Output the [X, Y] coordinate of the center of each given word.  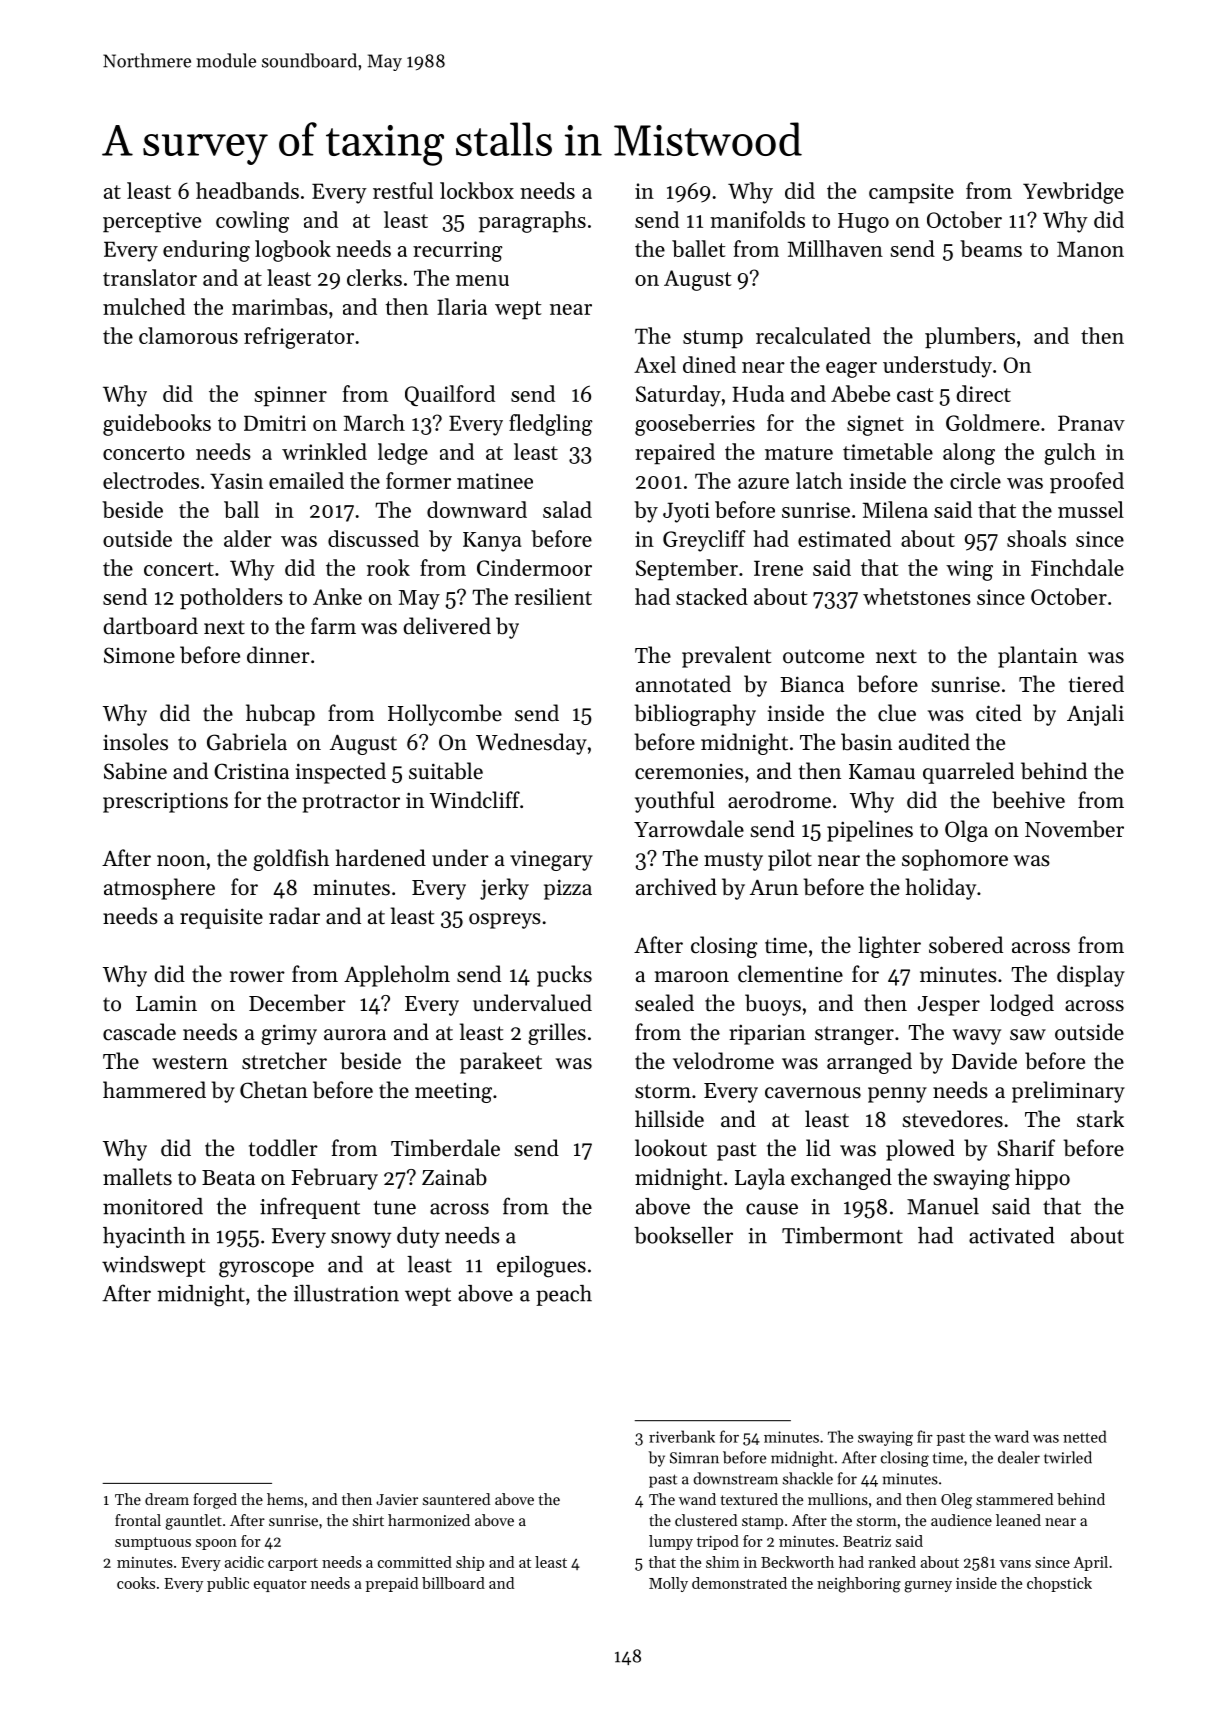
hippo [1042, 1179]
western [190, 1062]
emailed [306, 480]
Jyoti [686, 512]
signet [875, 425]
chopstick [1059, 1584]
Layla [760, 1179]
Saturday [678, 396]
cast [915, 395]
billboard [453, 1583]
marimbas [280, 306]
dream [167, 1499]
